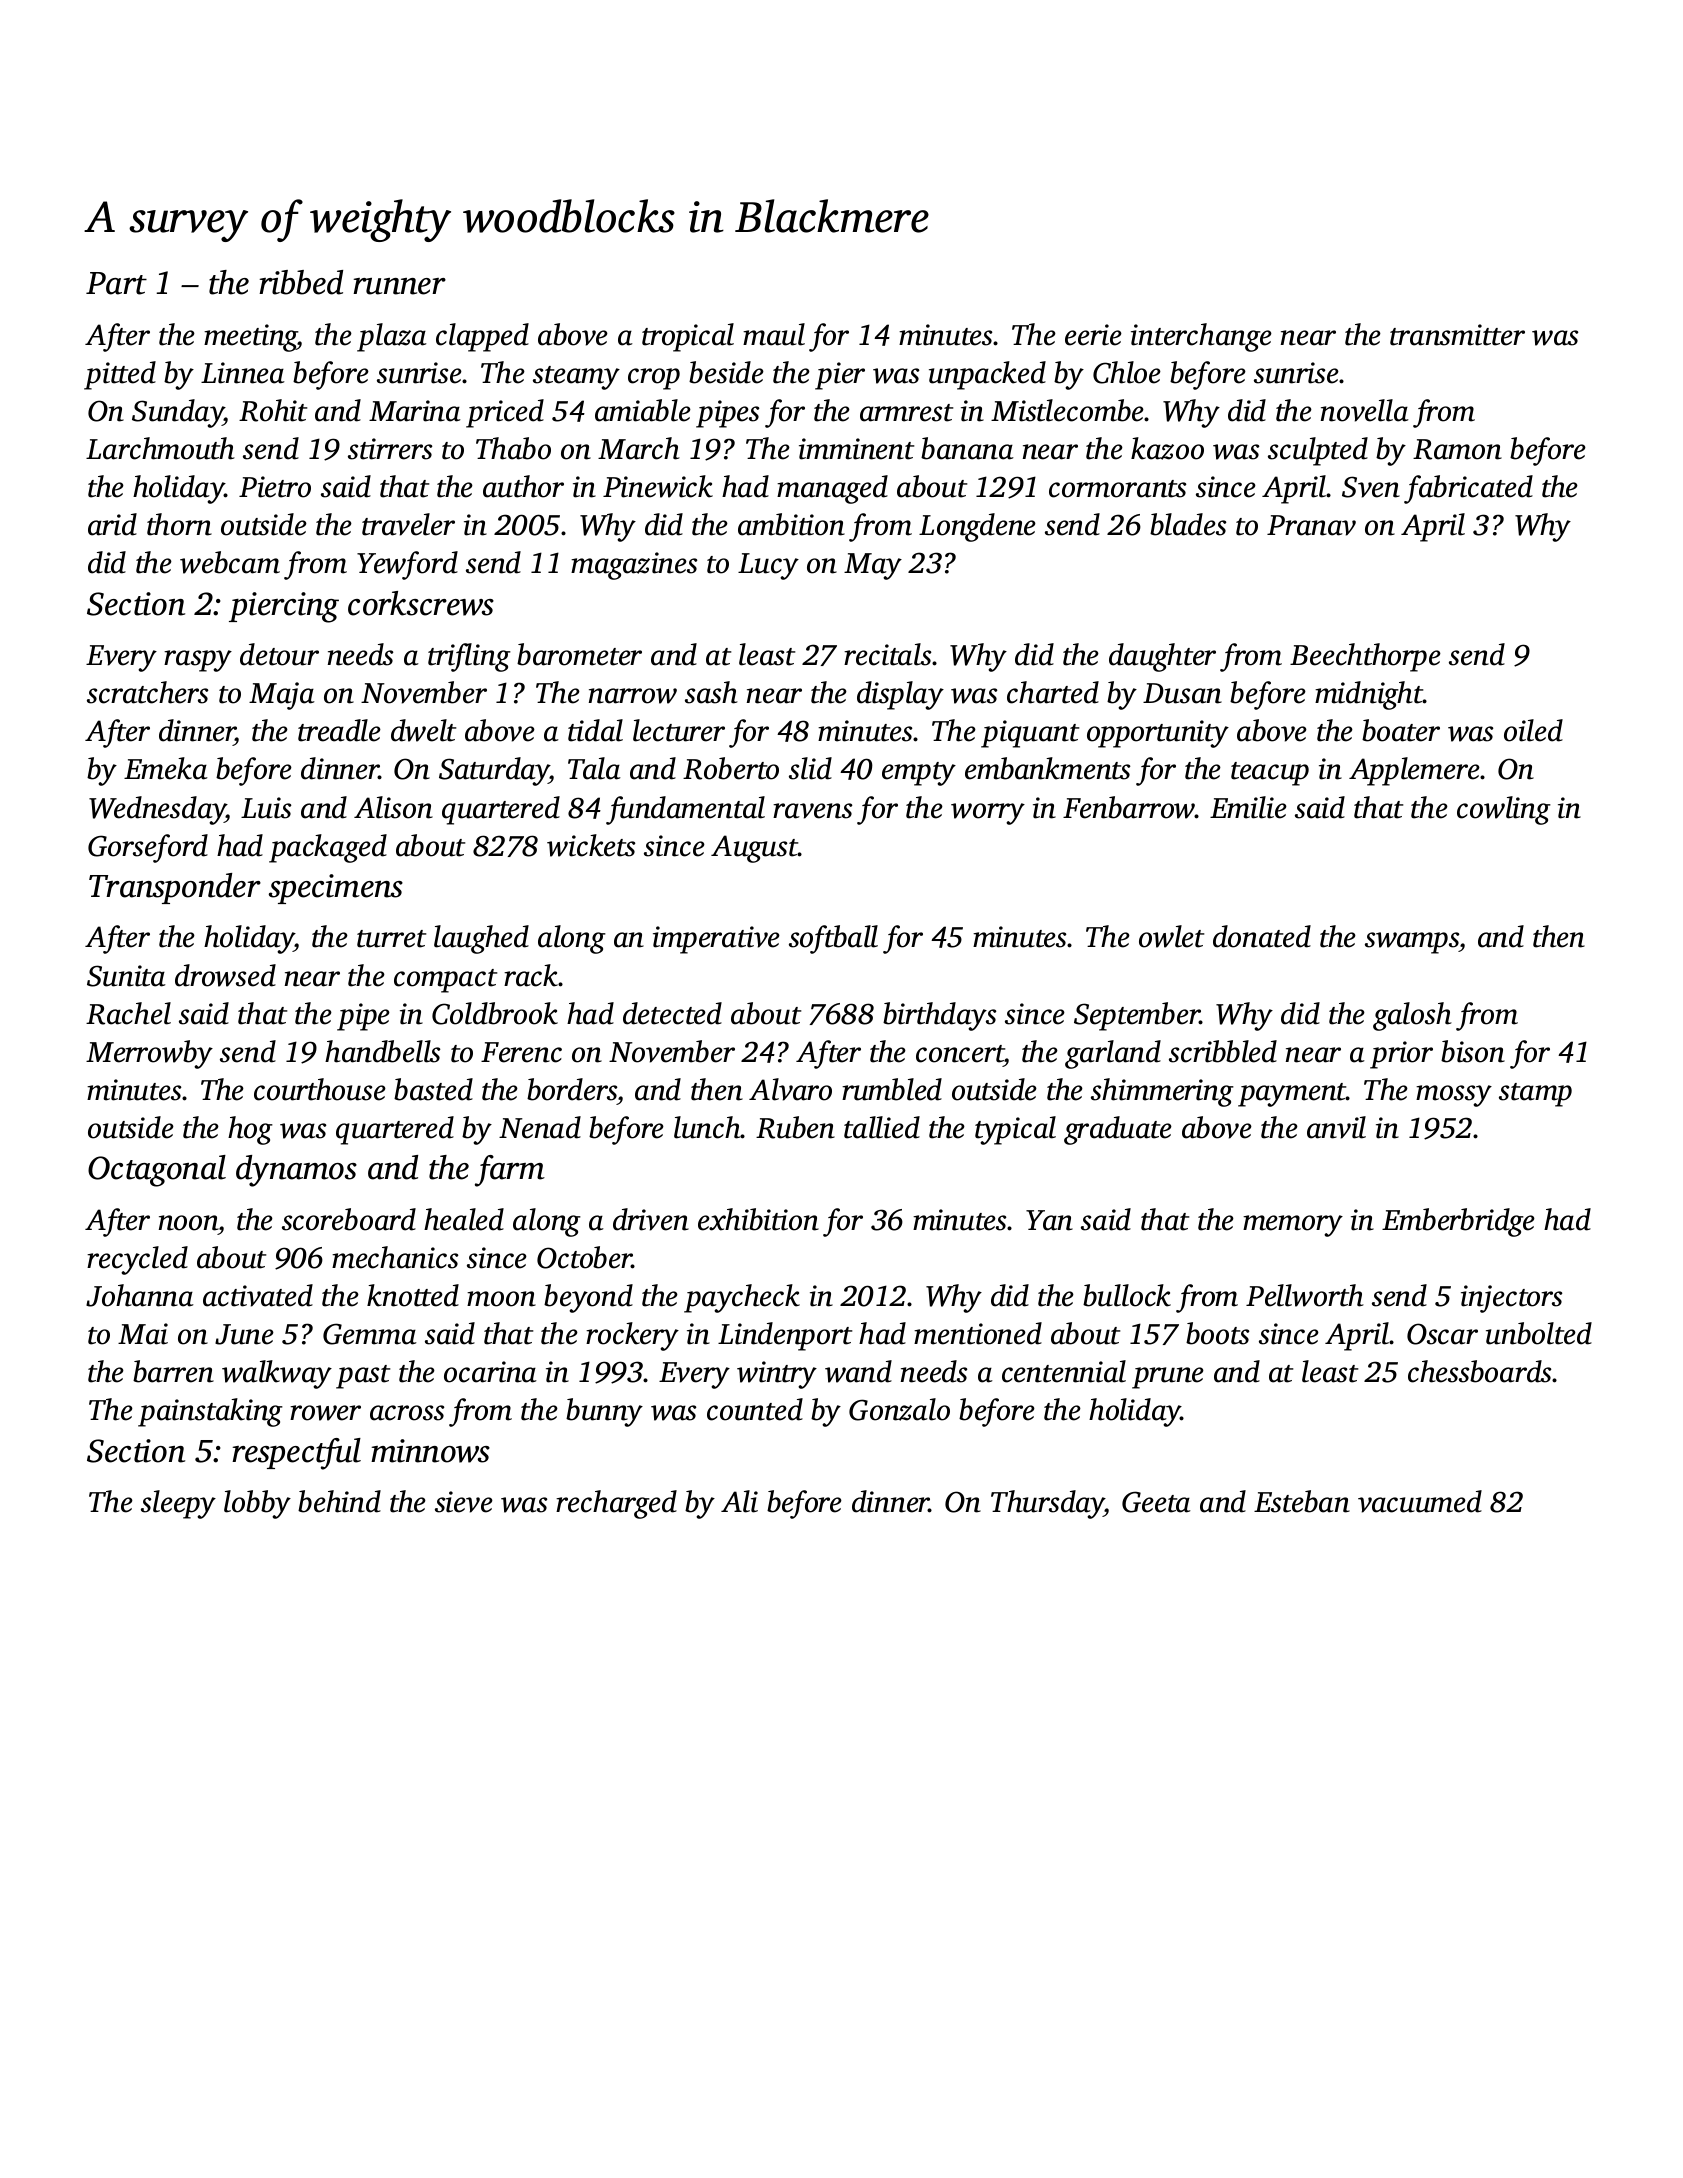 This screenshot has width=1683, height=2178. I want to click on Pellworth, so click(1305, 1295).
